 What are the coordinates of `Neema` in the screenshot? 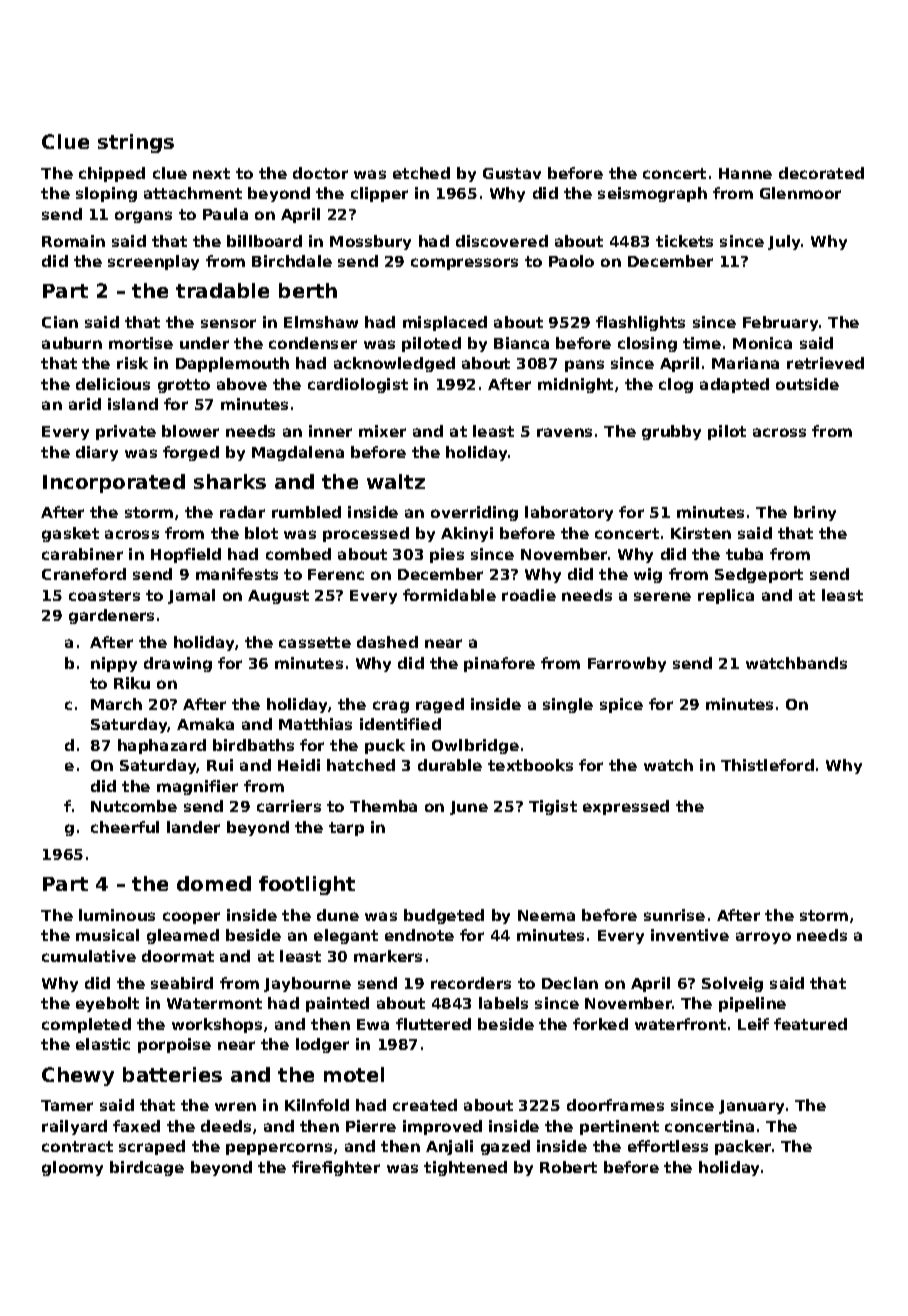 It's located at (546, 915).
